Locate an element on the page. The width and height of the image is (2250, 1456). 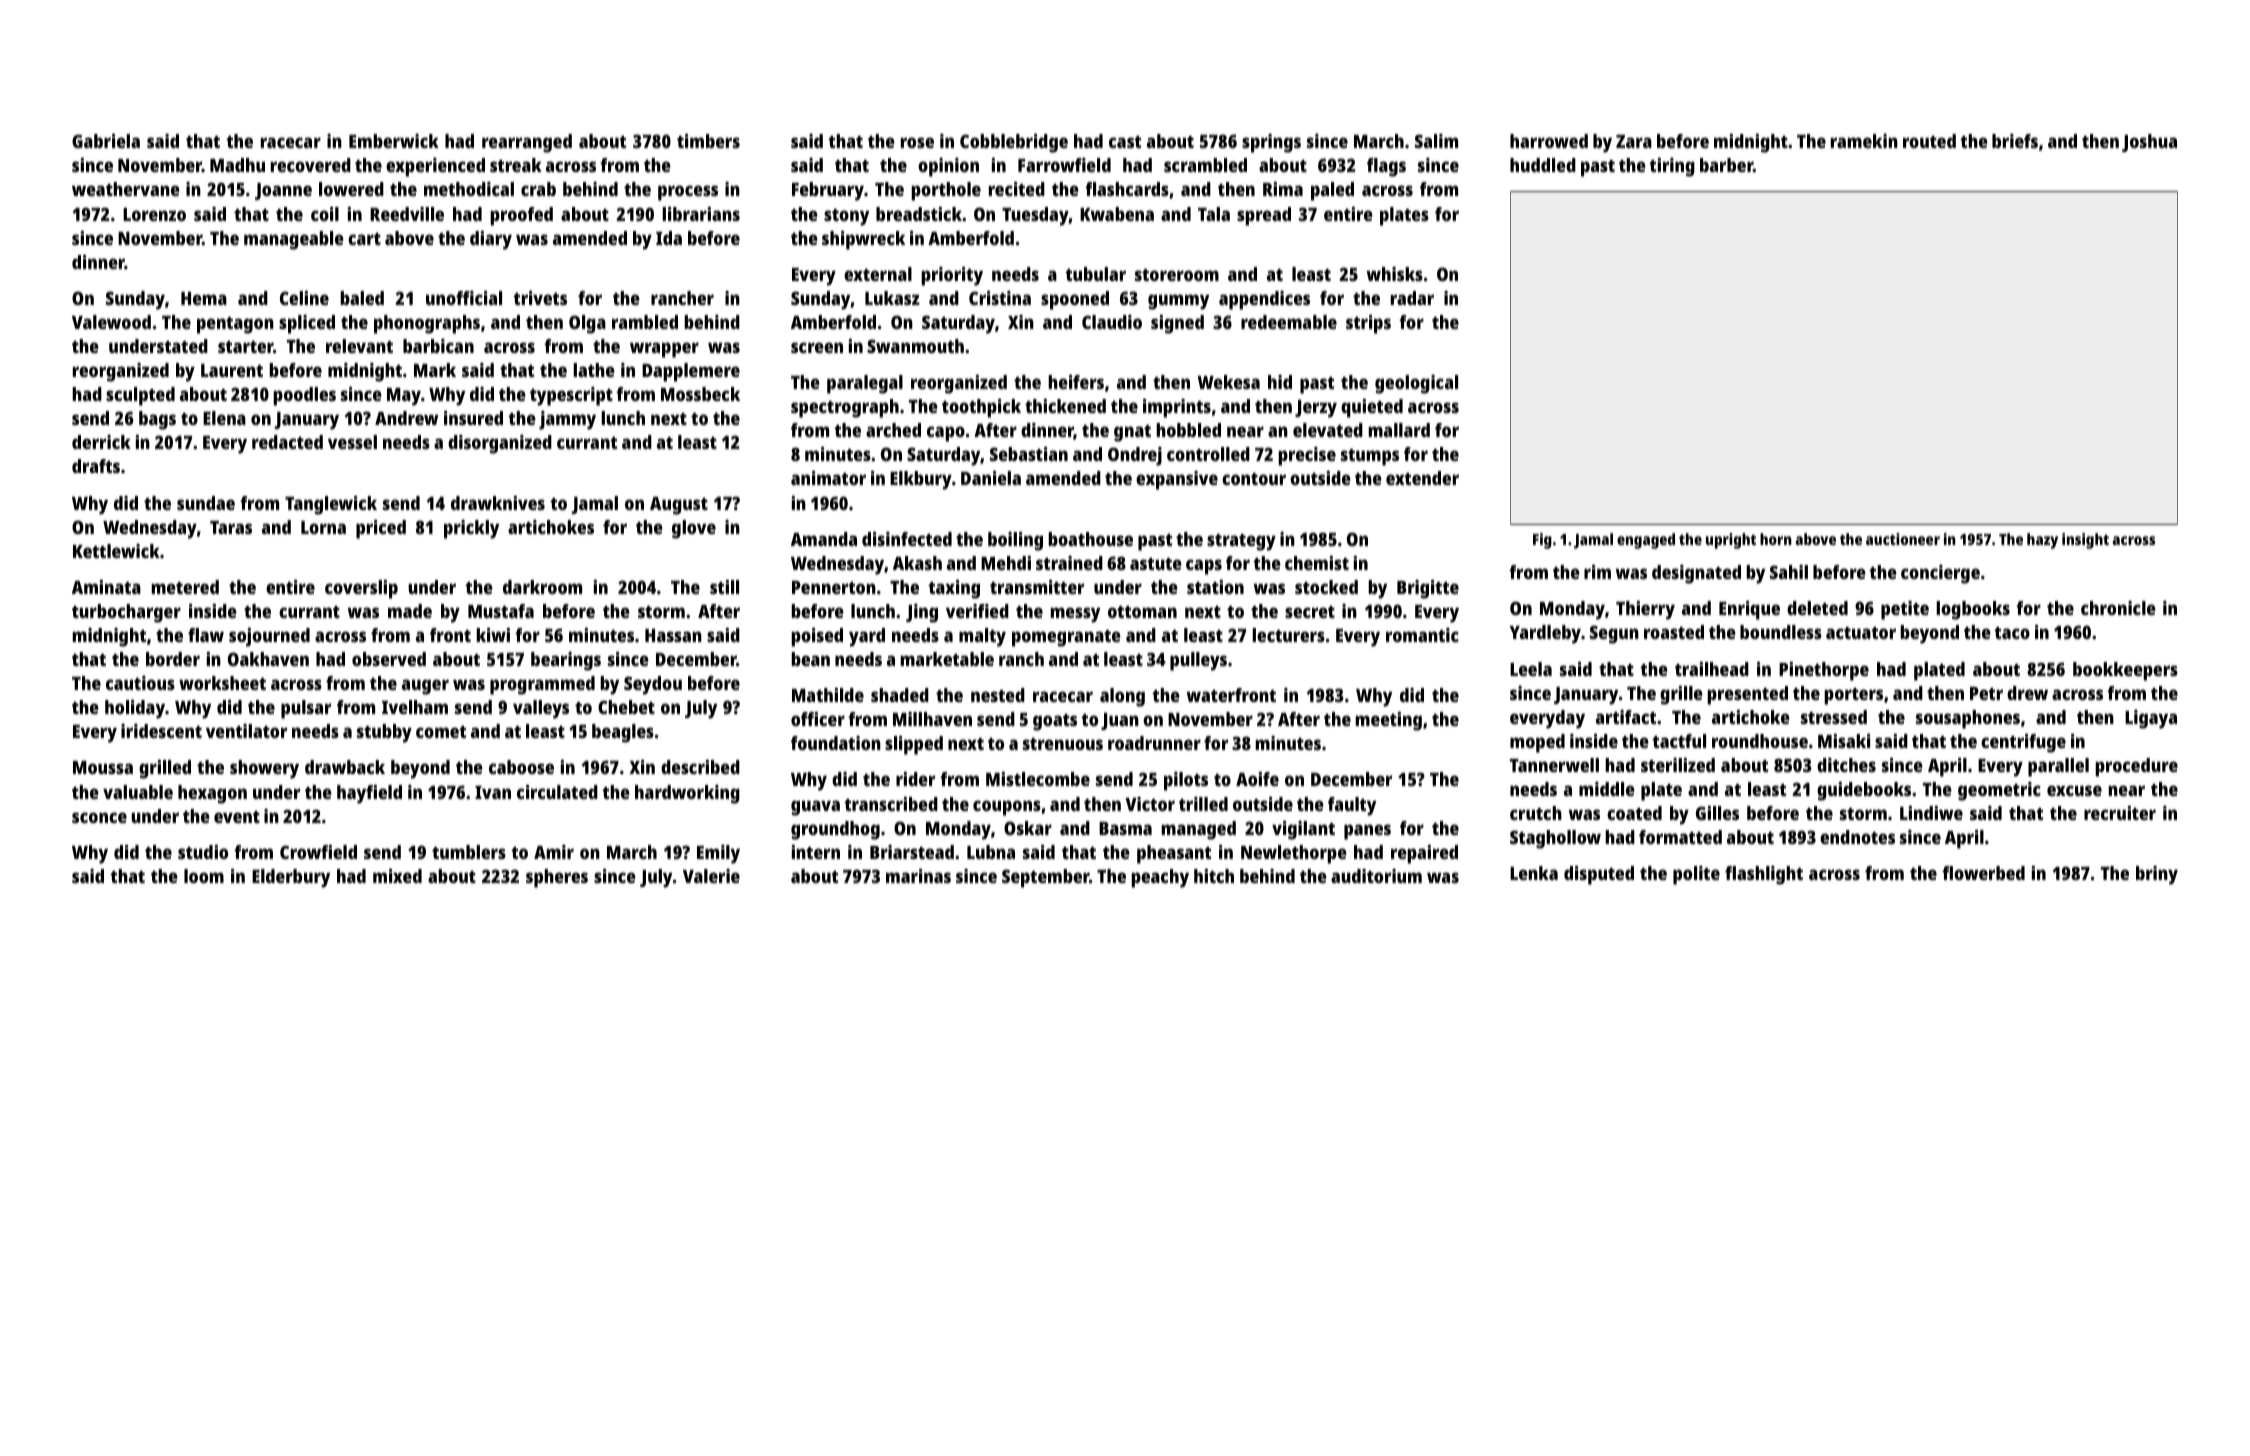
ramekin is located at coordinates (1864, 141).
